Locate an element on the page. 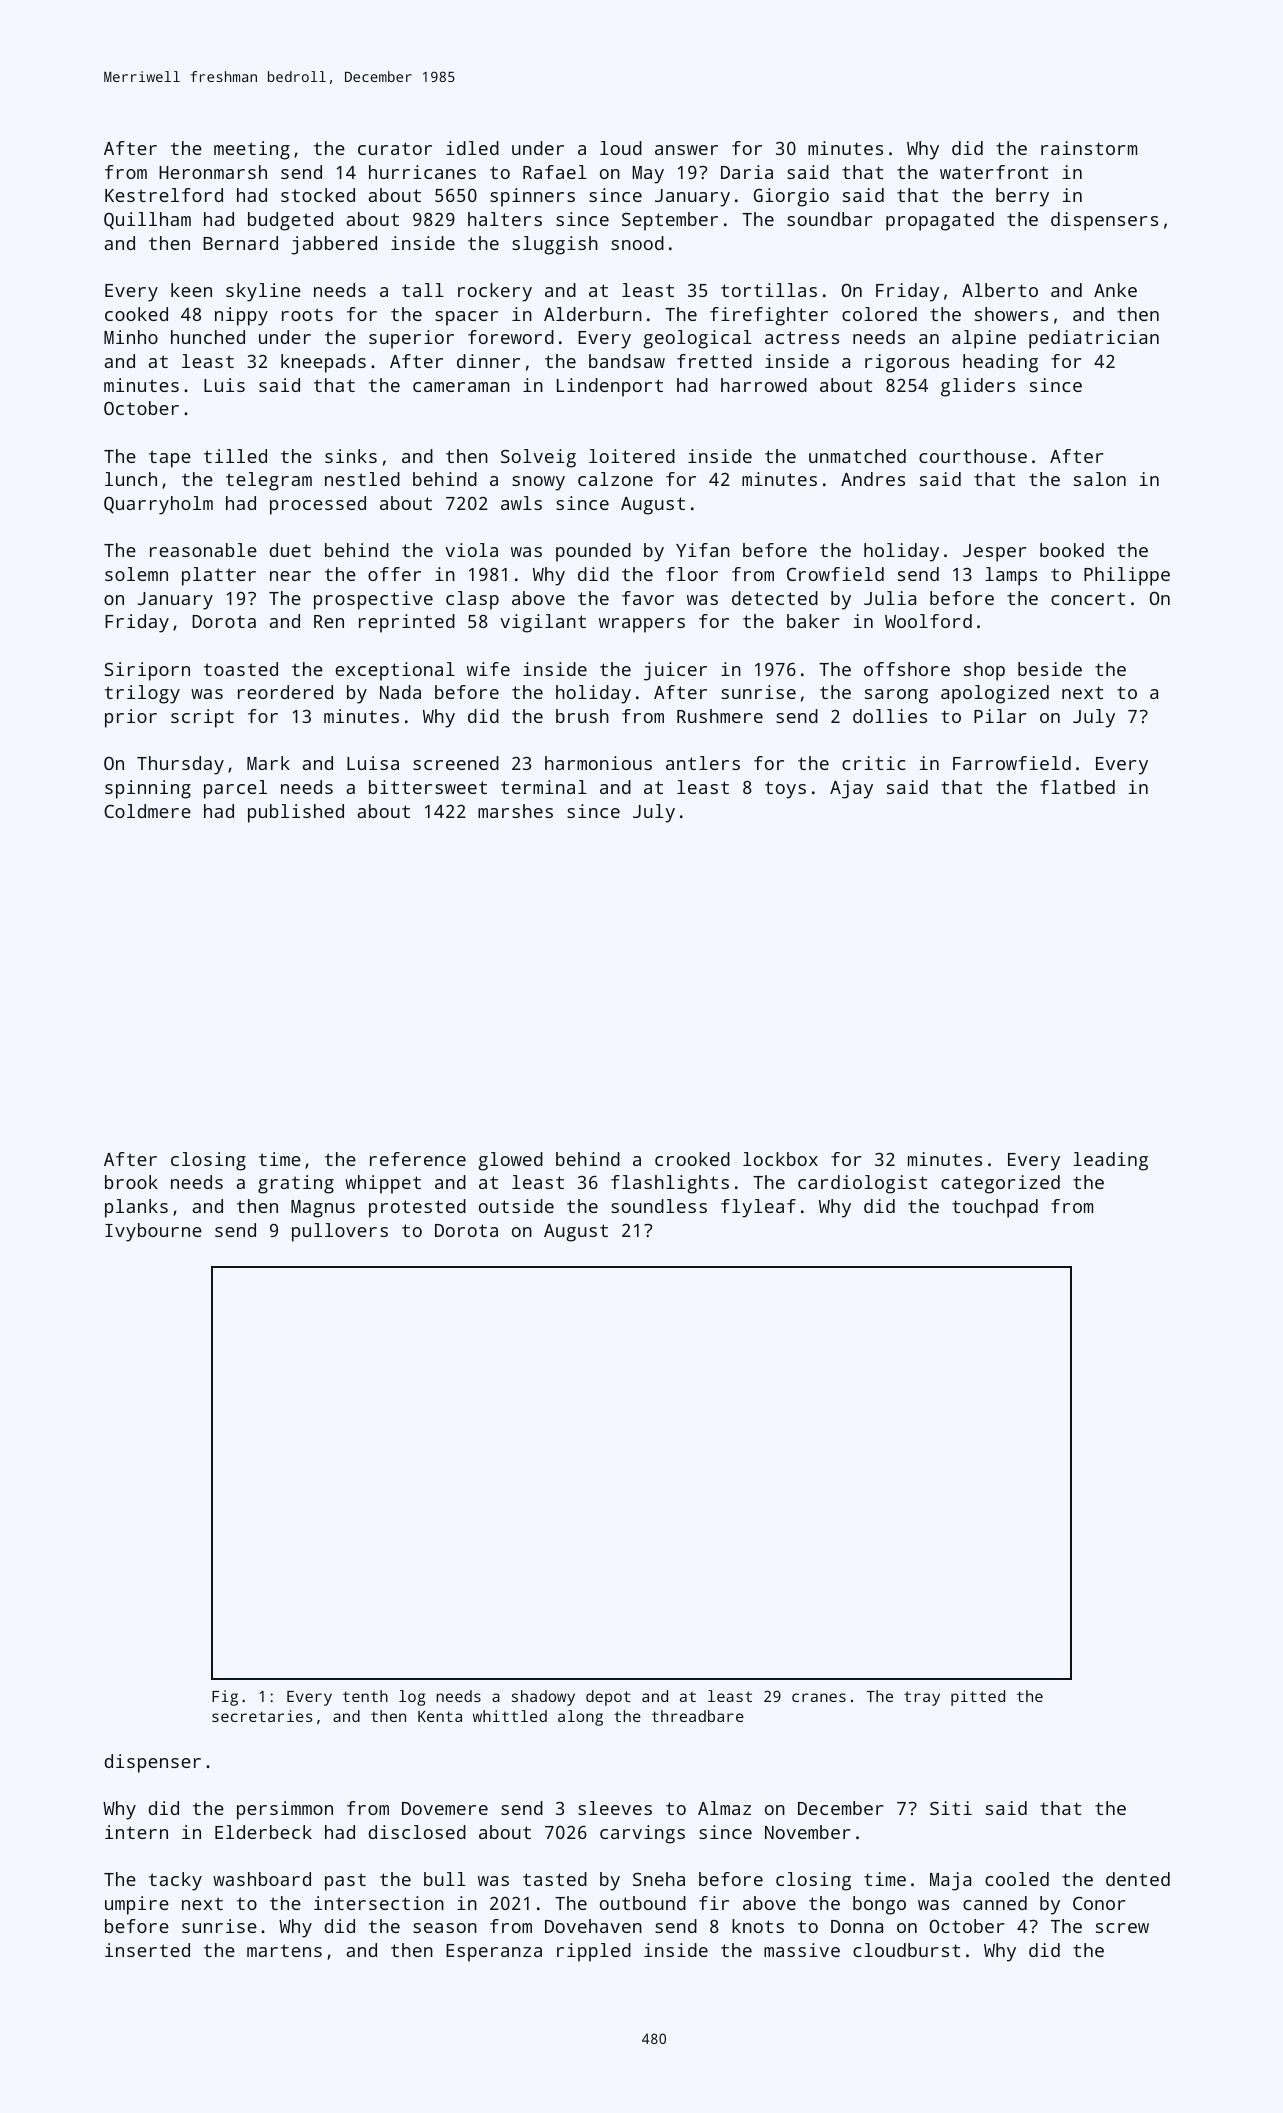  tenth is located at coordinates (365, 1696).
